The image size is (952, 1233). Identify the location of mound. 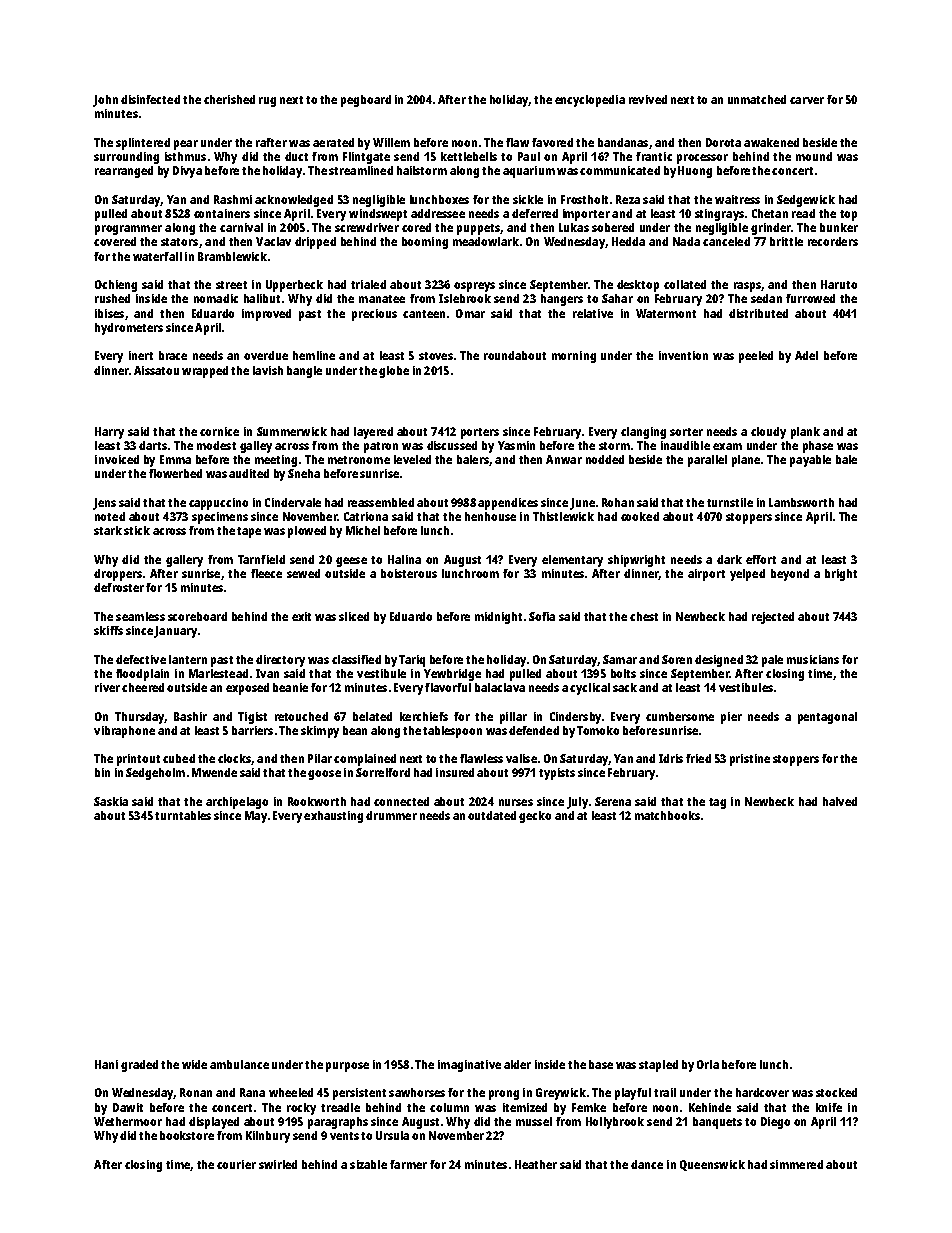
(814, 156).
